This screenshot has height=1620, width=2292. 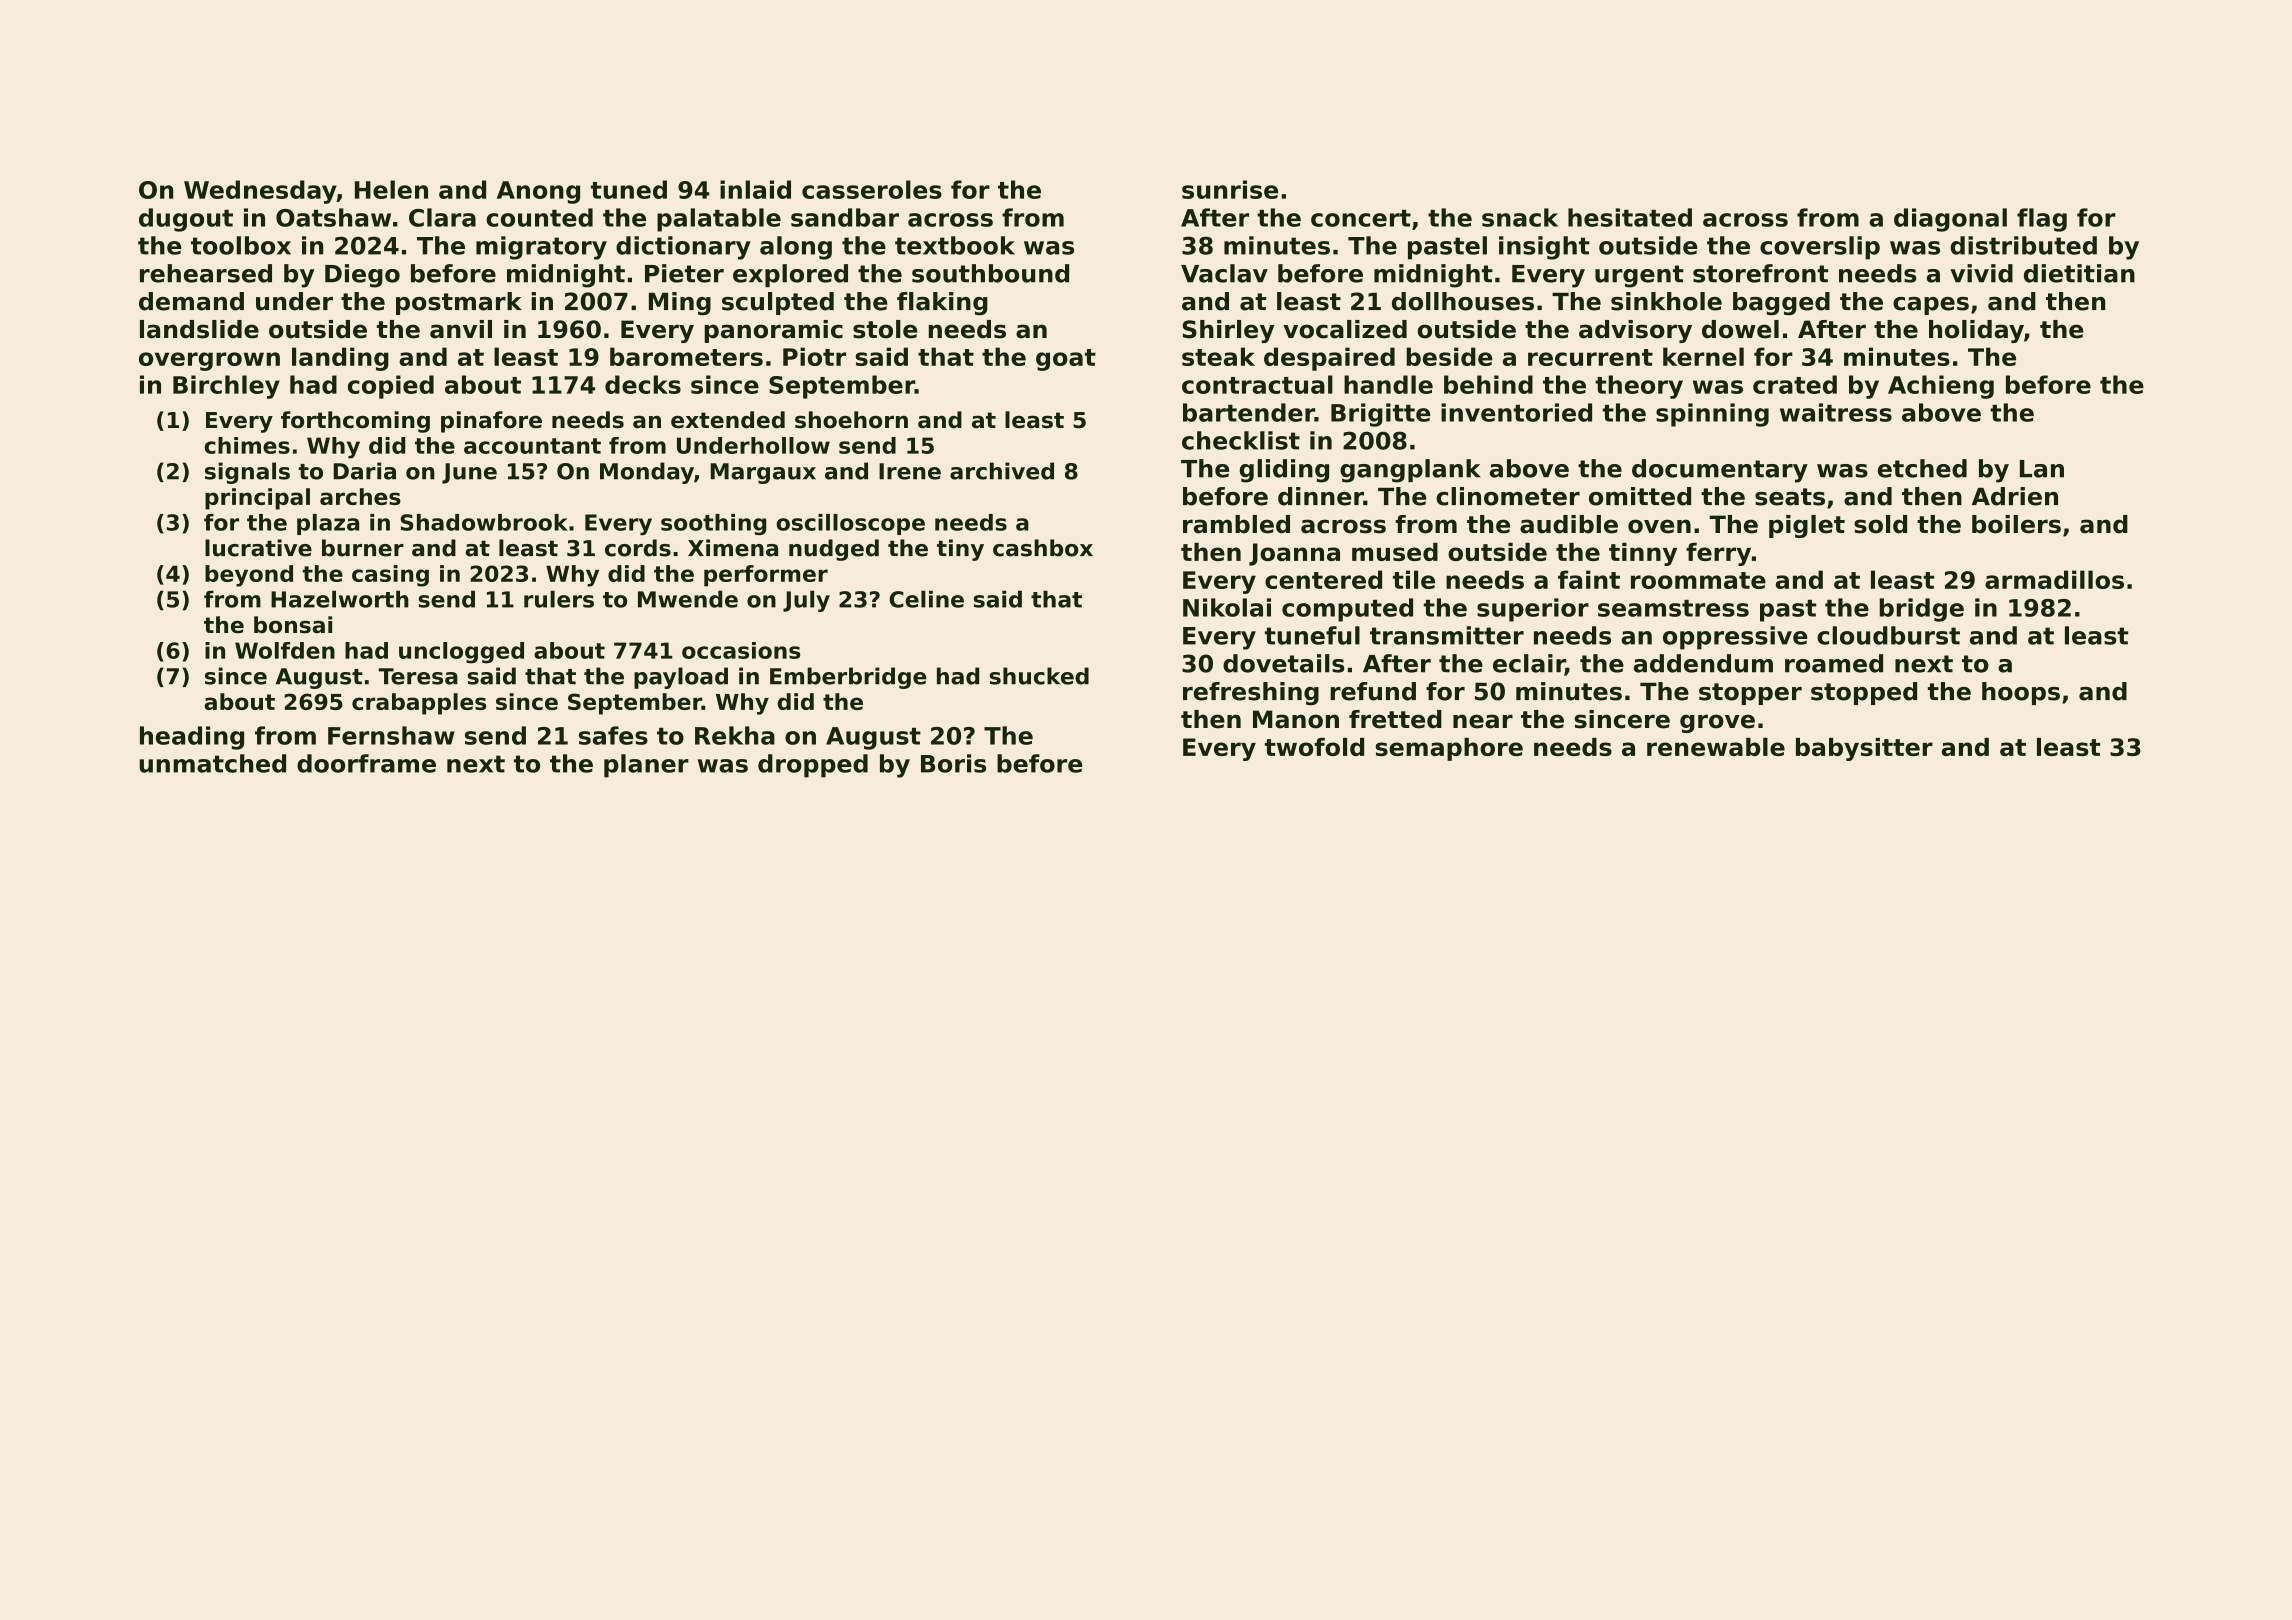 I want to click on waitress, so click(x=1836, y=412).
